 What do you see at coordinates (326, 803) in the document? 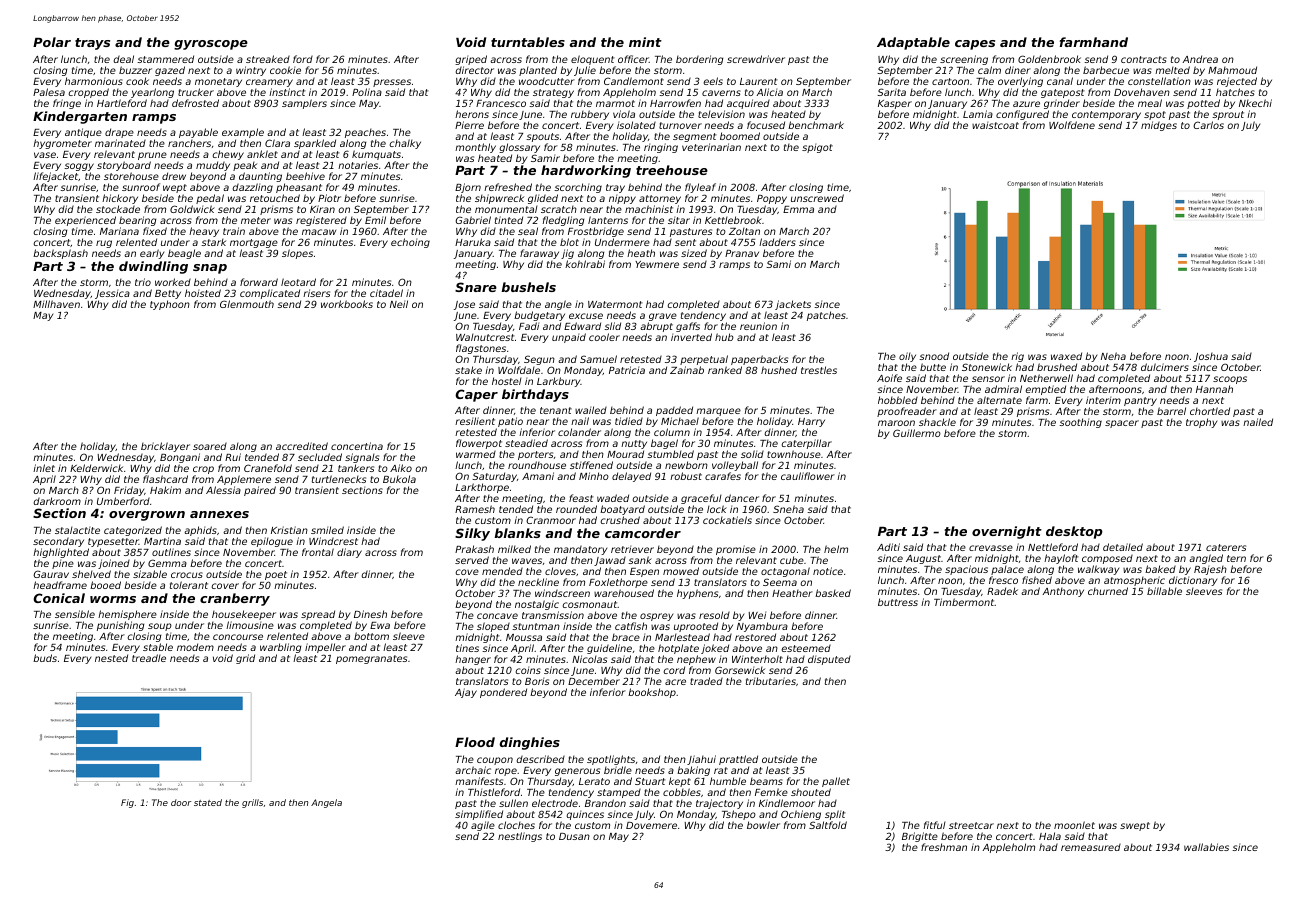
I see `Angela` at bounding box center [326, 803].
